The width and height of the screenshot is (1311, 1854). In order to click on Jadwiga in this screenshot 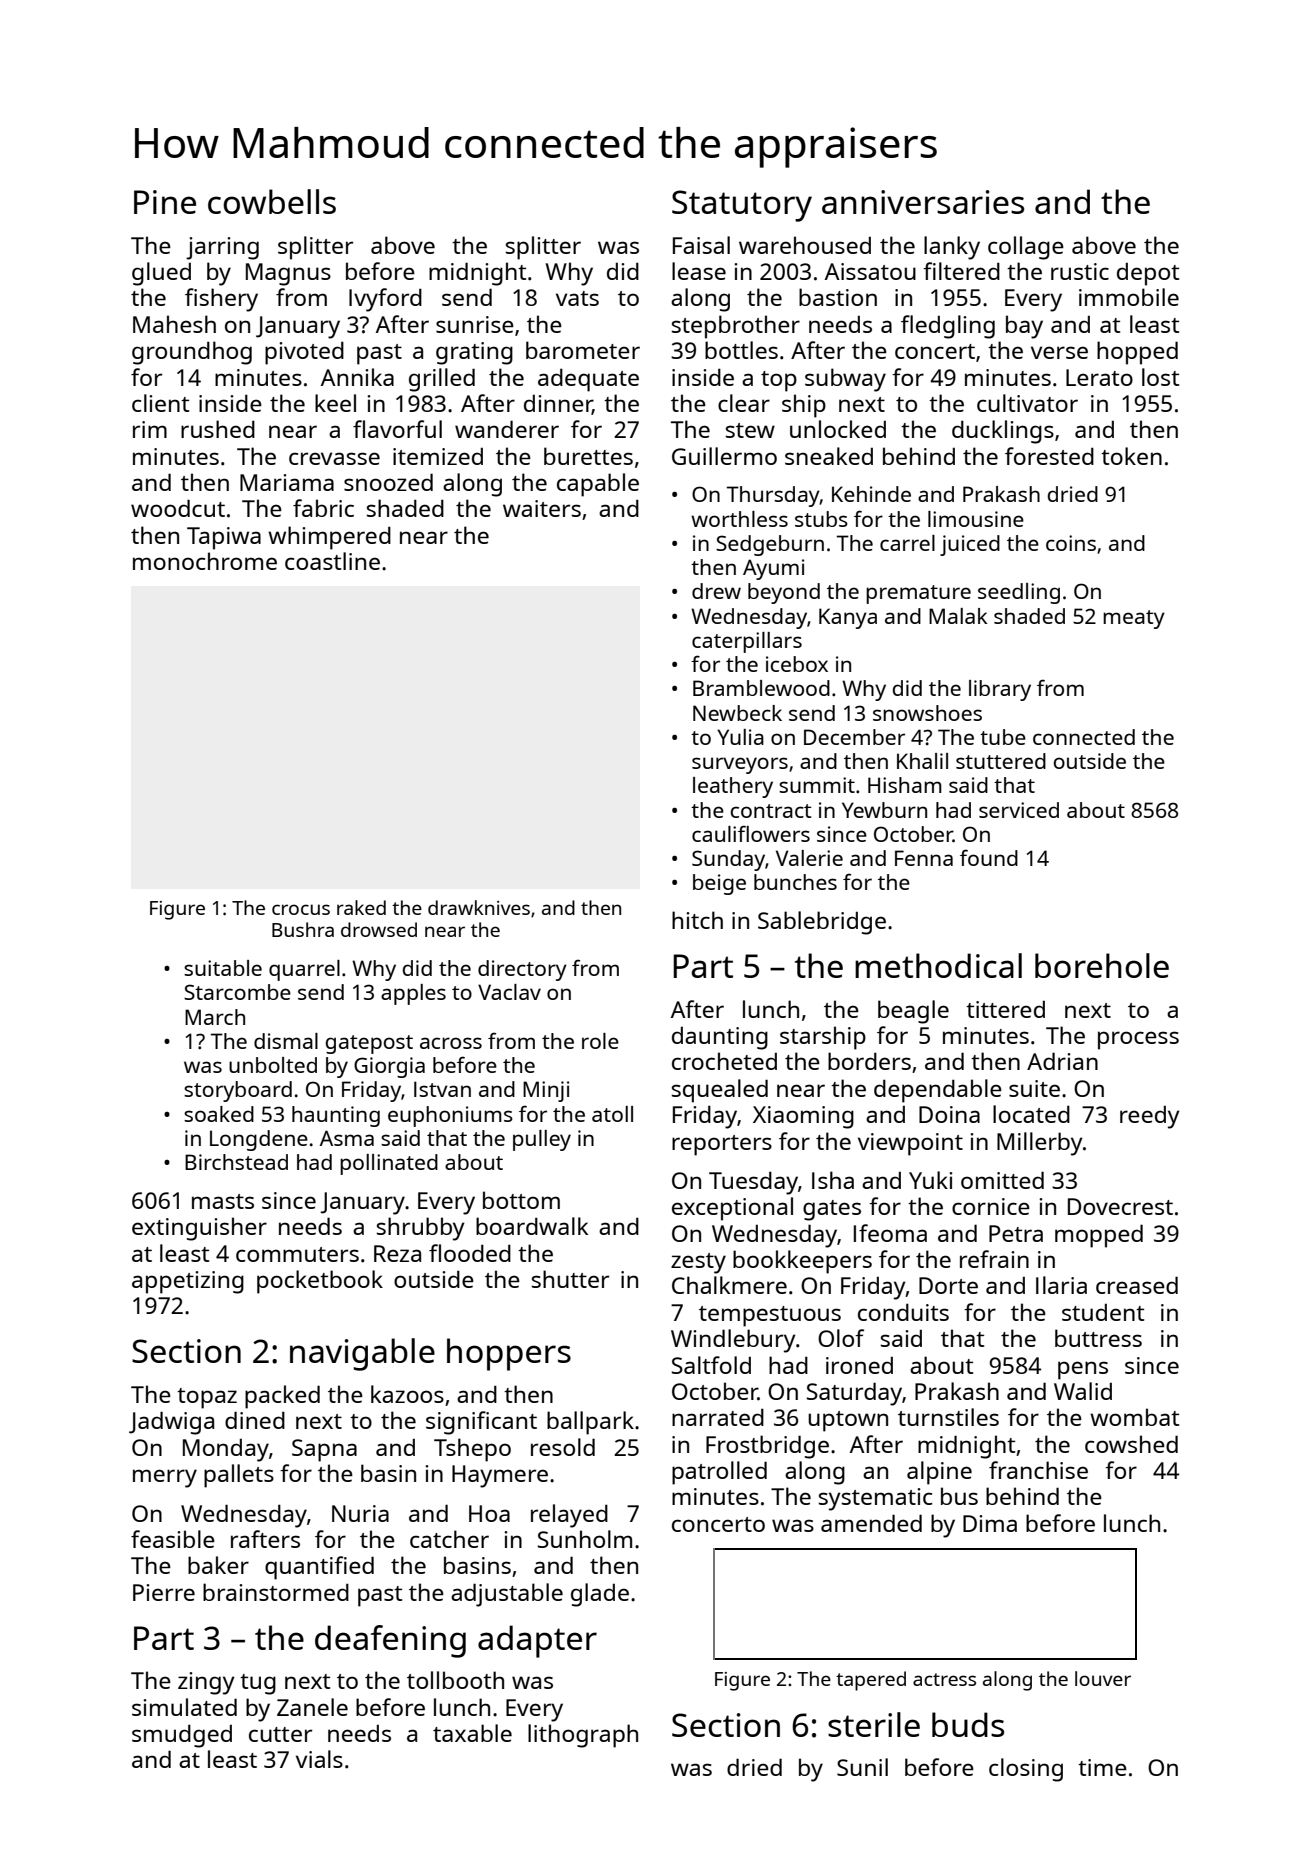, I will do `click(171, 1423)`.
